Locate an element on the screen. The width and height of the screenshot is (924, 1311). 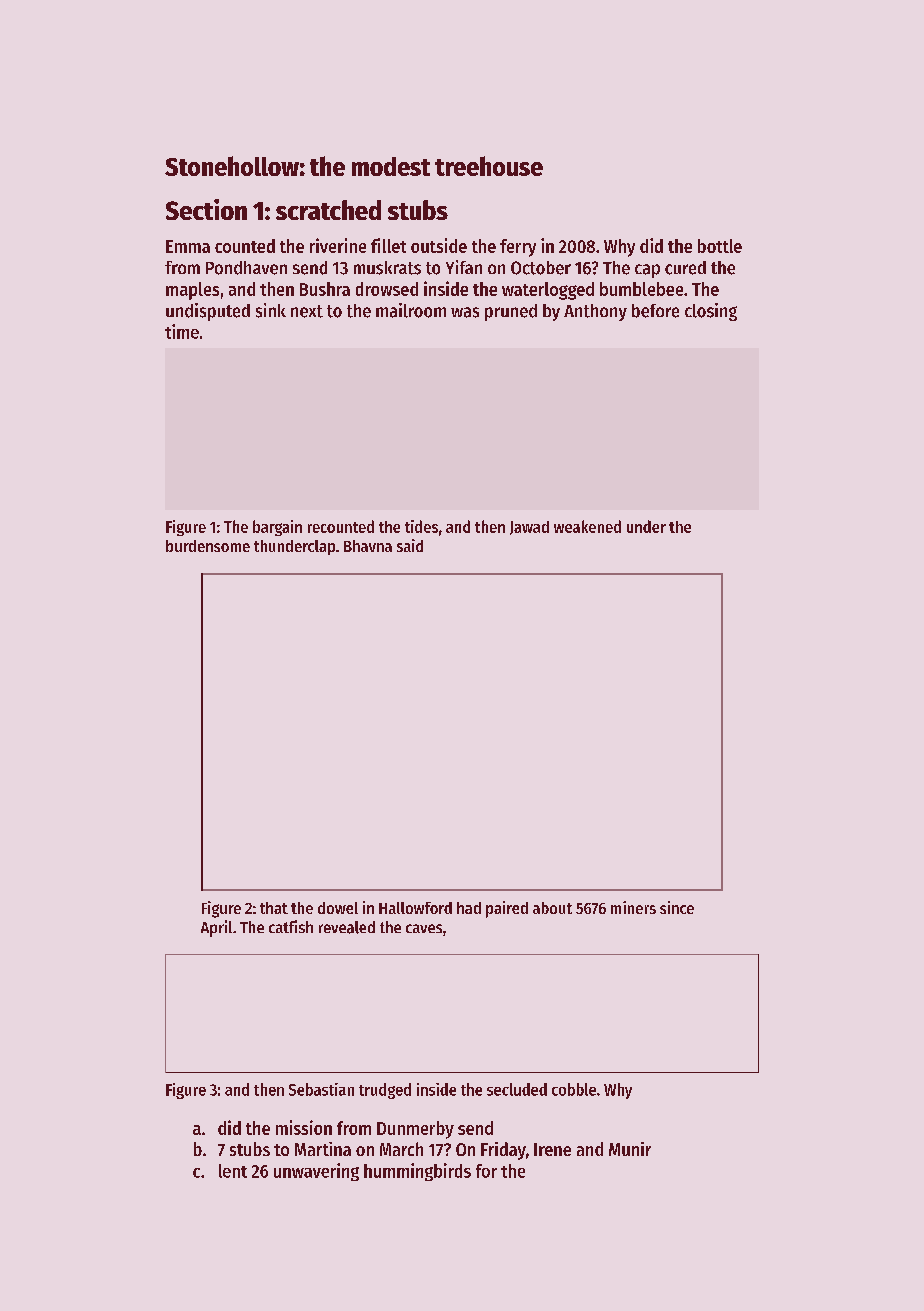
miners is located at coordinates (633, 907).
